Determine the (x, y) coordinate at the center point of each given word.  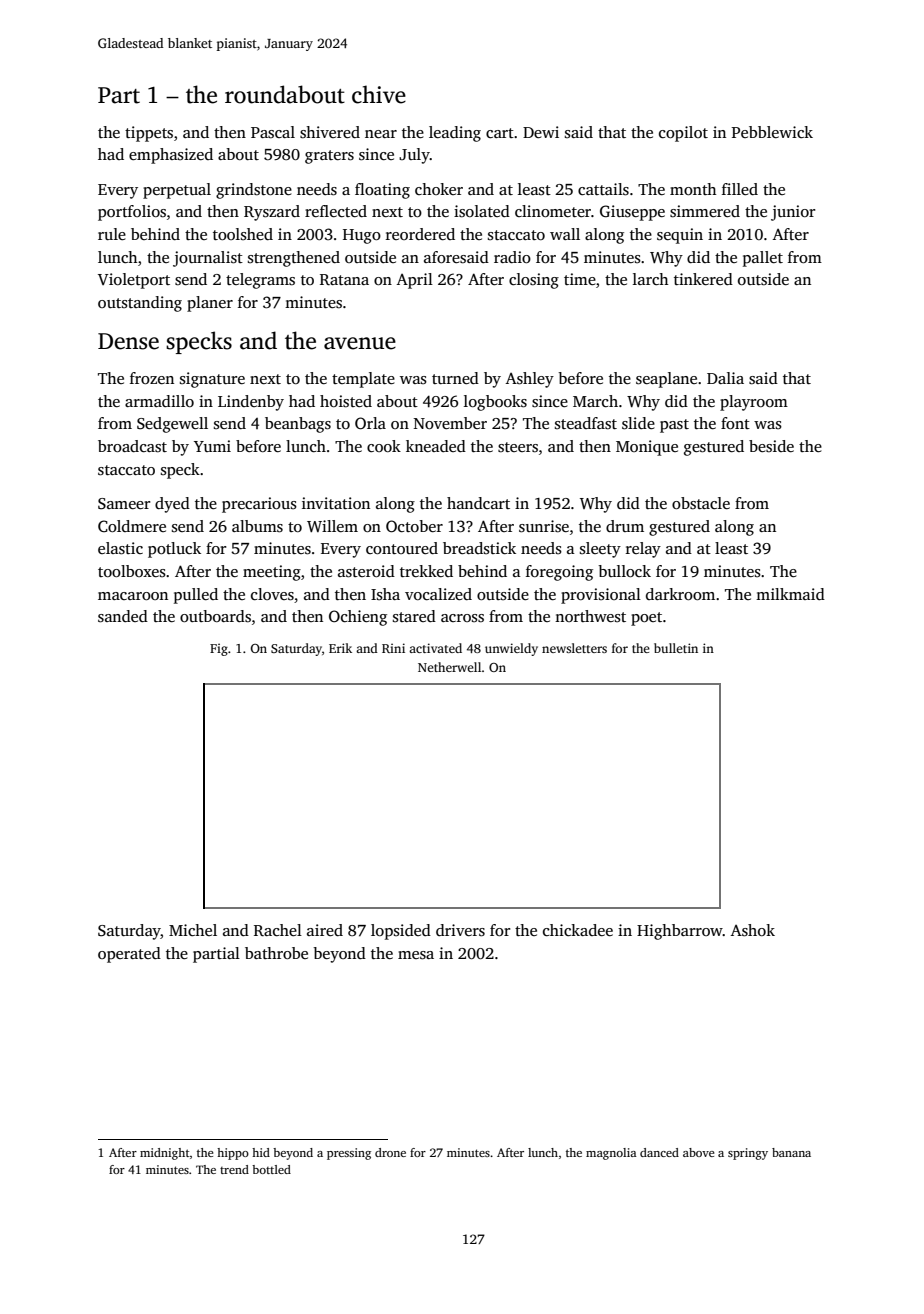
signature (212, 380)
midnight (165, 1154)
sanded (123, 616)
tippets (149, 134)
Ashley (529, 380)
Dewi (541, 132)
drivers (460, 930)
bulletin (676, 648)
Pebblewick (772, 132)
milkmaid (790, 594)
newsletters (574, 648)
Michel (193, 930)
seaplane (666, 380)
